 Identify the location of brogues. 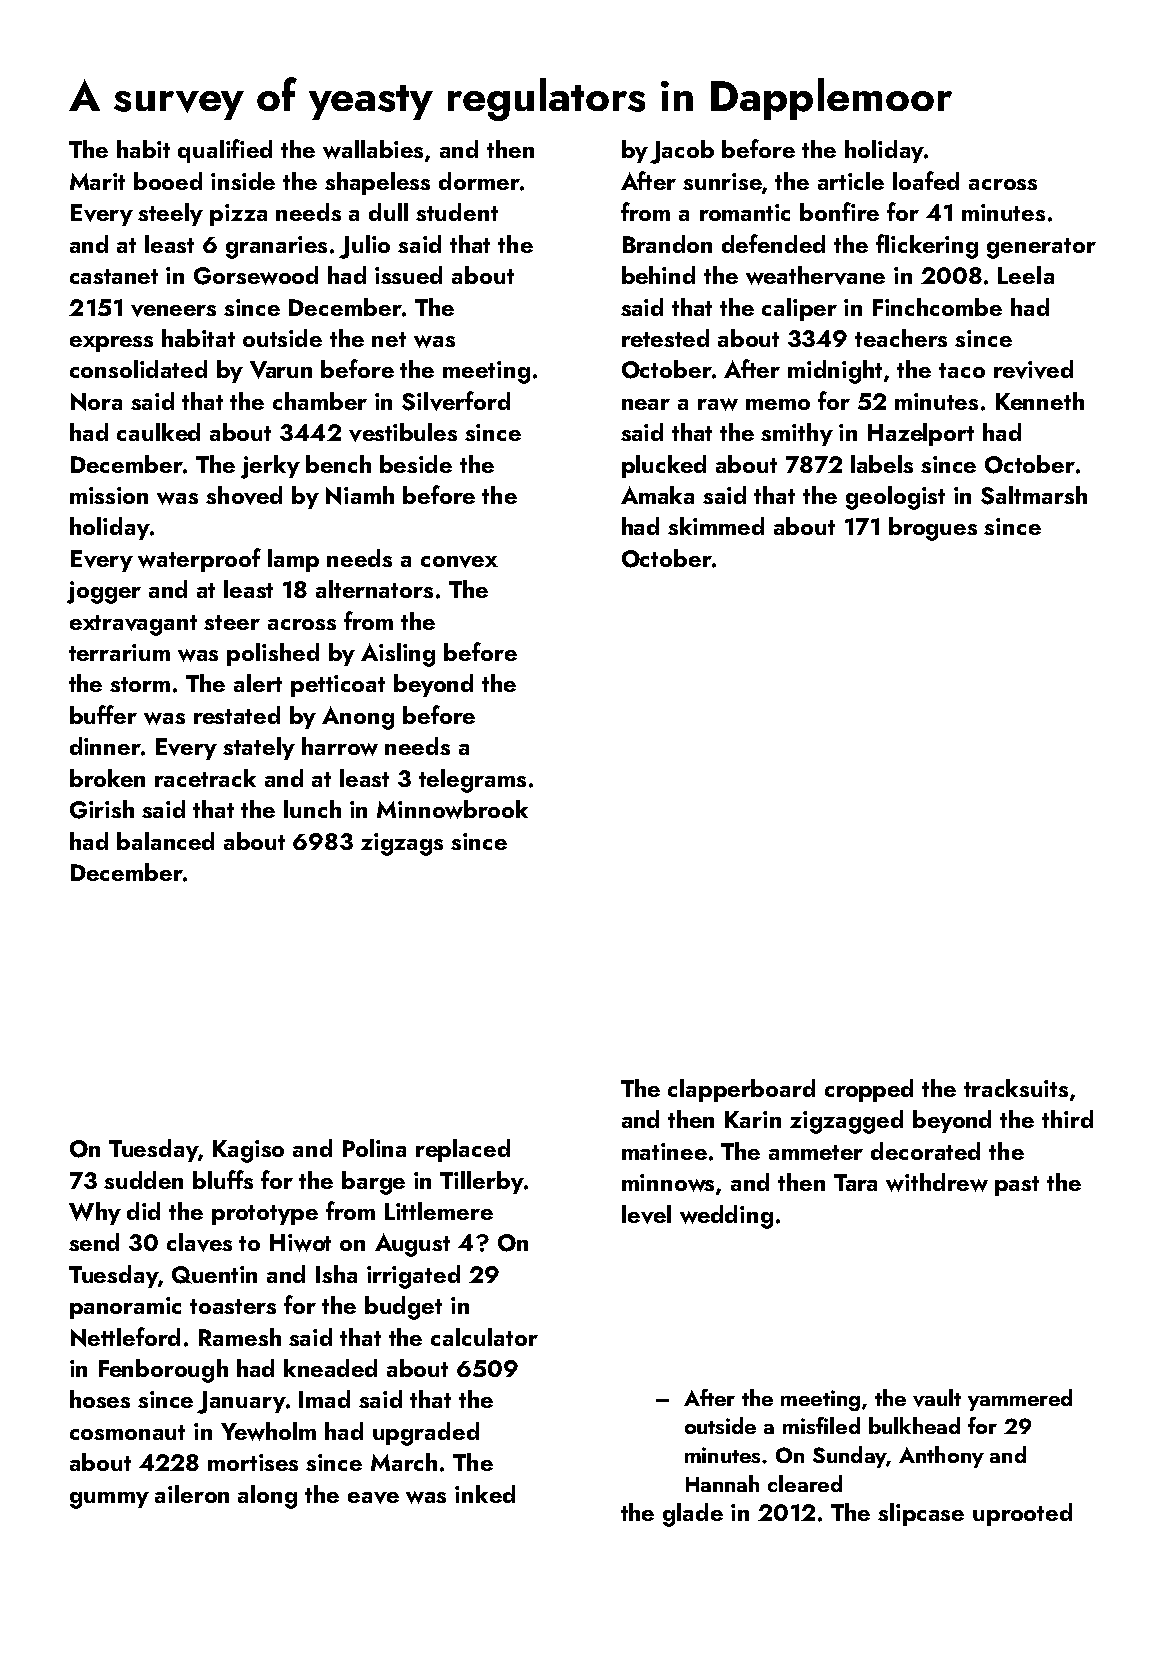
(933, 529).
